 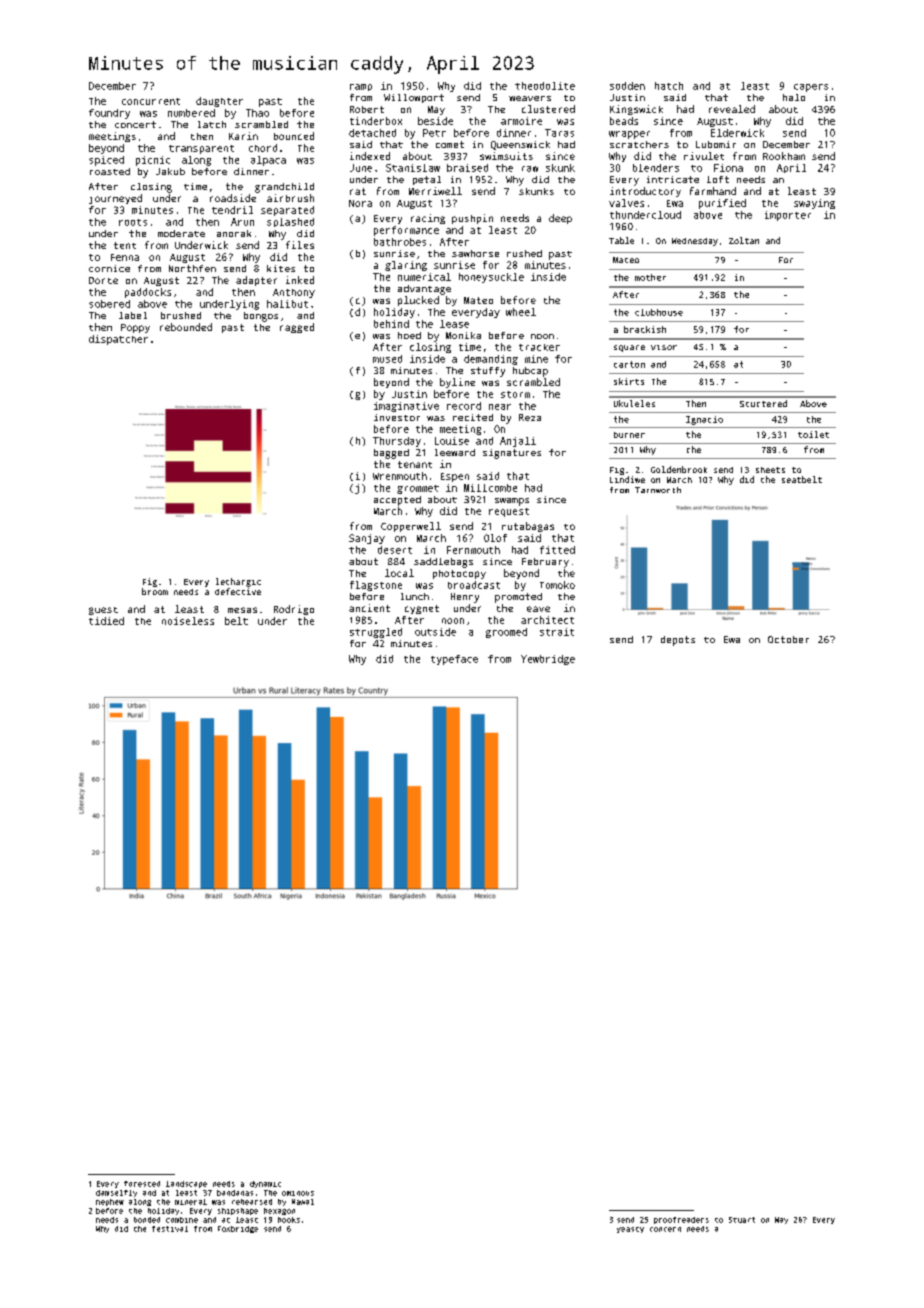 What do you see at coordinates (454, 660) in the image?
I see `typeface` at bounding box center [454, 660].
